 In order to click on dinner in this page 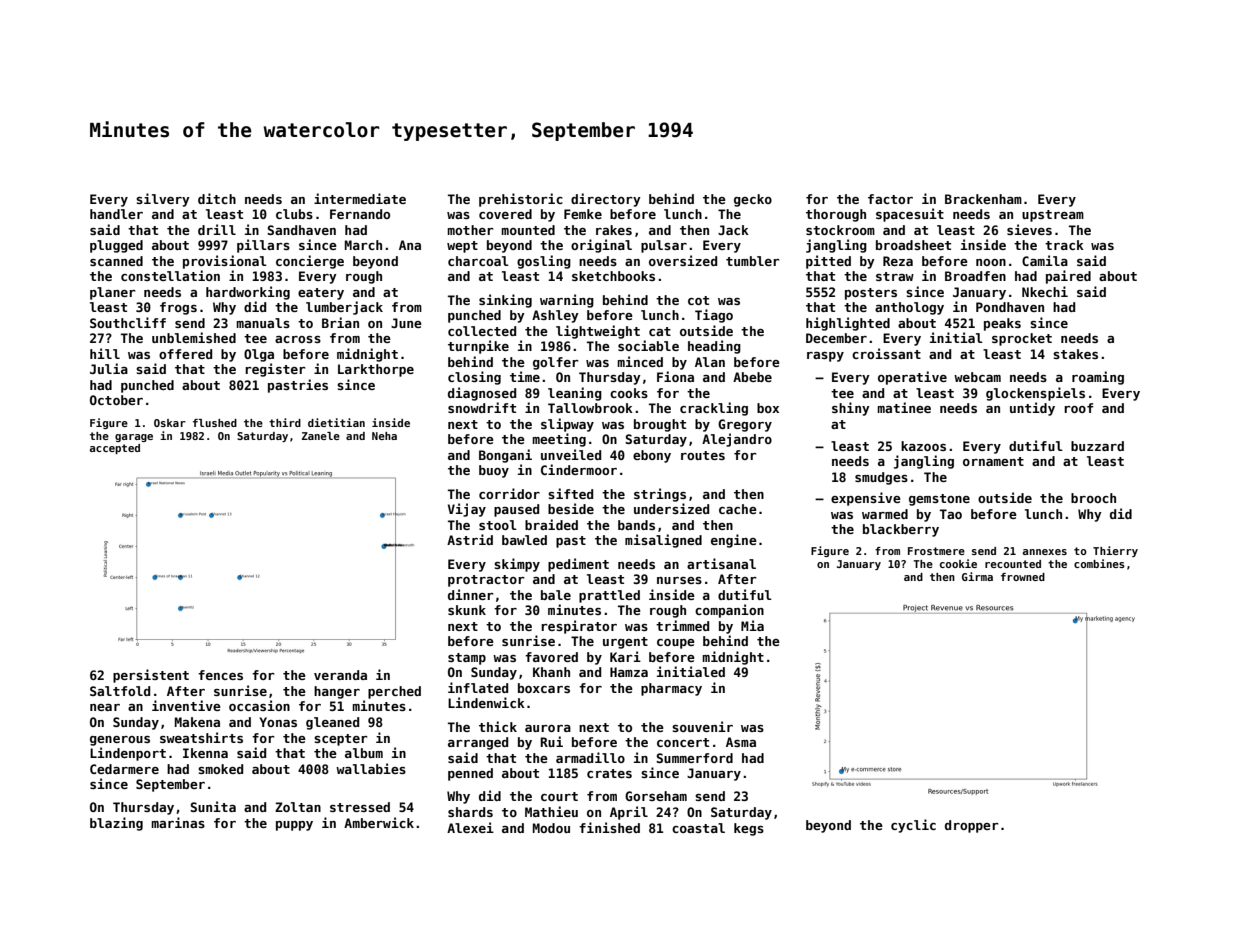, I will do `click(471, 594)`.
